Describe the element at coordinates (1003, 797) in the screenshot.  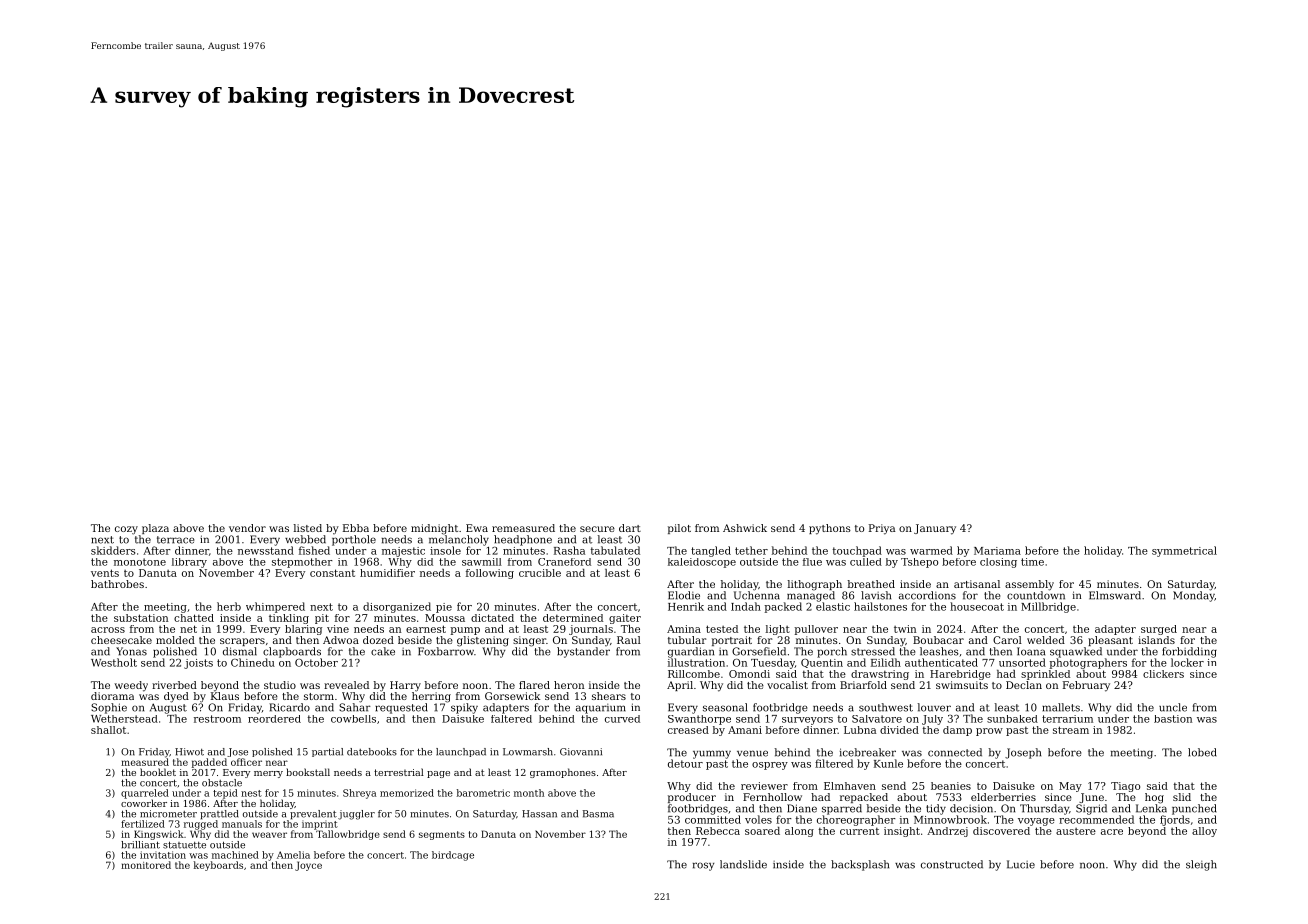
I see `elderberries` at that location.
